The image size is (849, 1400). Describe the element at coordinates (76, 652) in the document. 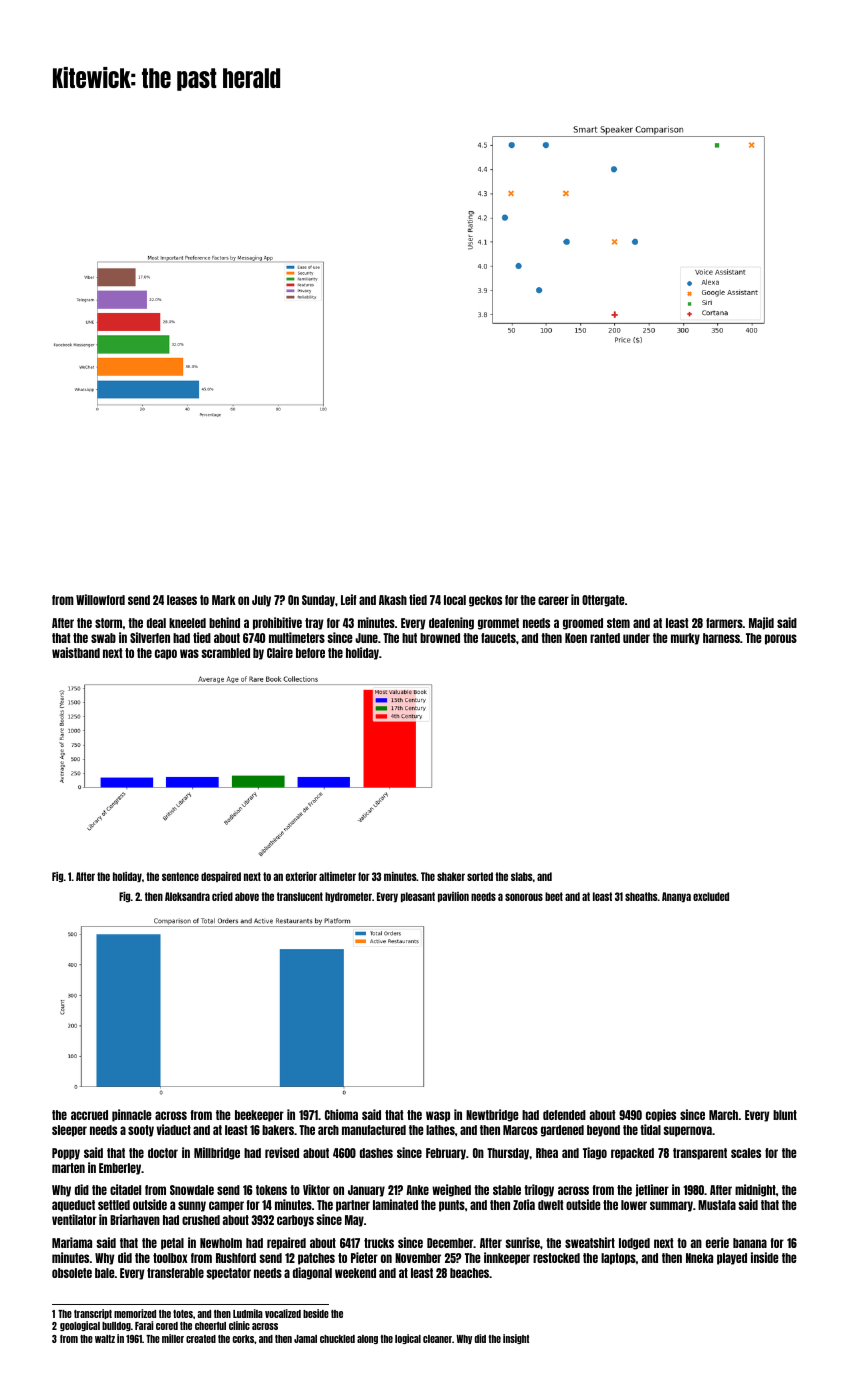

I see `waistband` at that location.
